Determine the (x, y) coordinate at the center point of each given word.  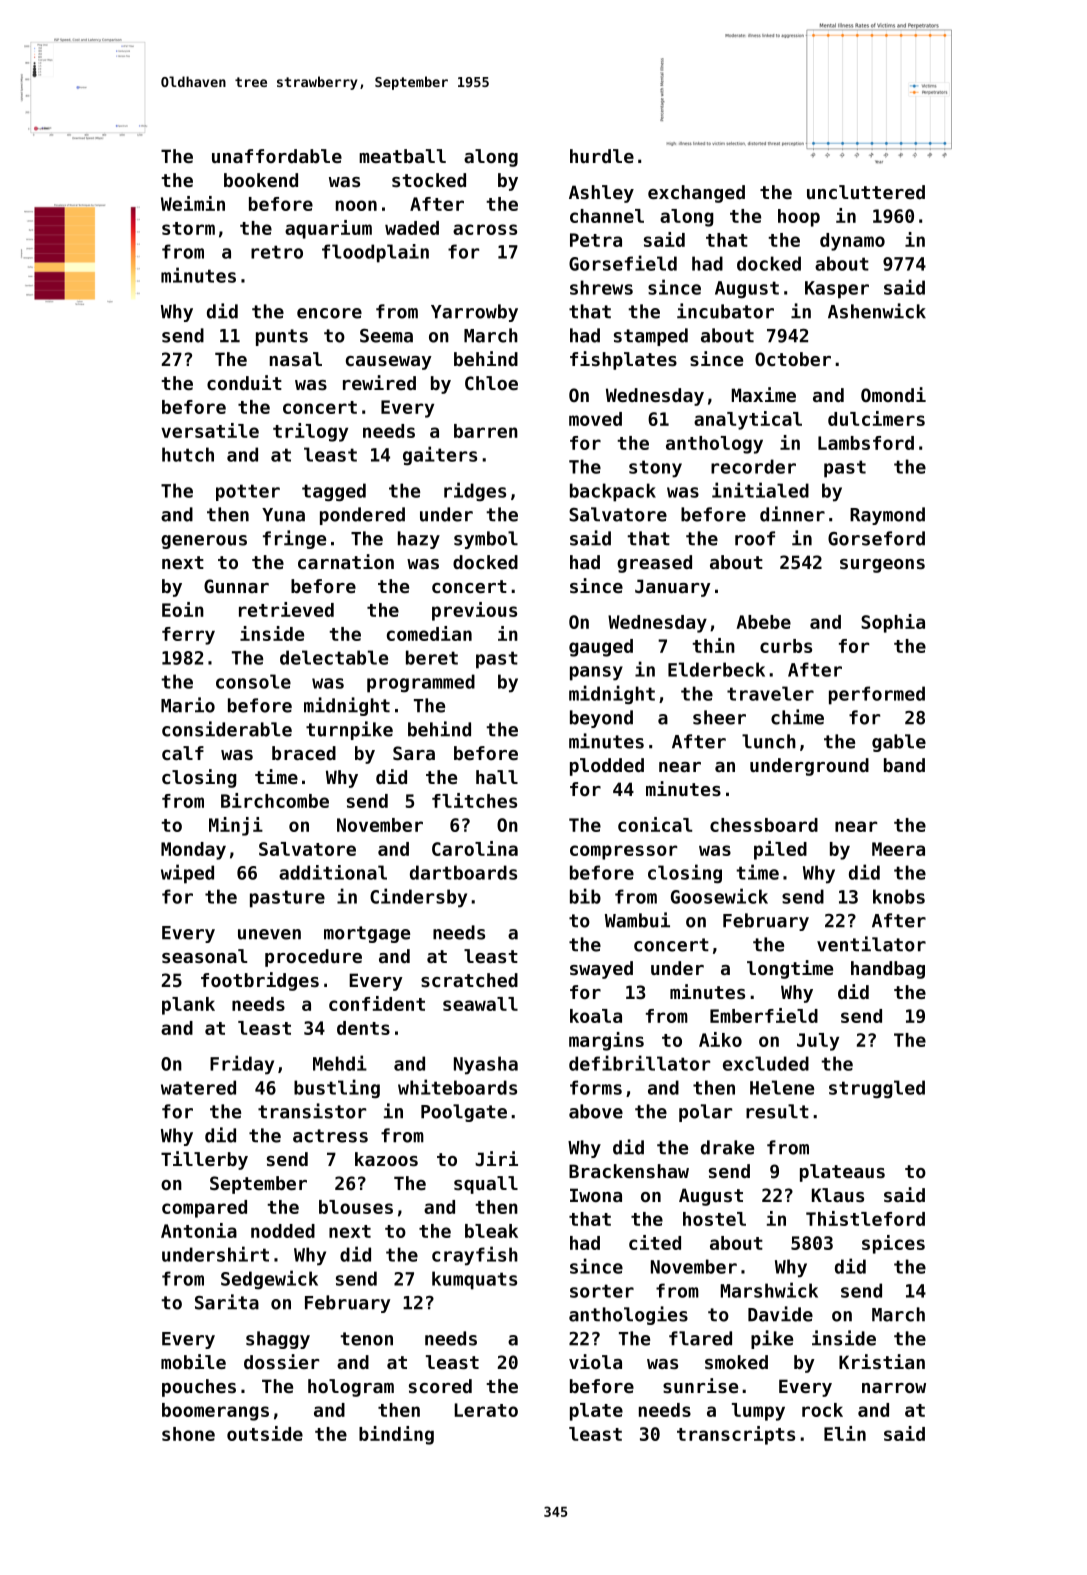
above (596, 1111)
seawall (480, 1004)
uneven (269, 934)
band (904, 765)
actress (330, 1136)
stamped (651, 337)
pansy (596, 673)
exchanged (696, 194)
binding (396, 1435)
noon (356, 205)
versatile (210, 430)
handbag (888, 970)
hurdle (602, 156)
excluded (766, 1063)
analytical (748, 420)
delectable (334, 657)
